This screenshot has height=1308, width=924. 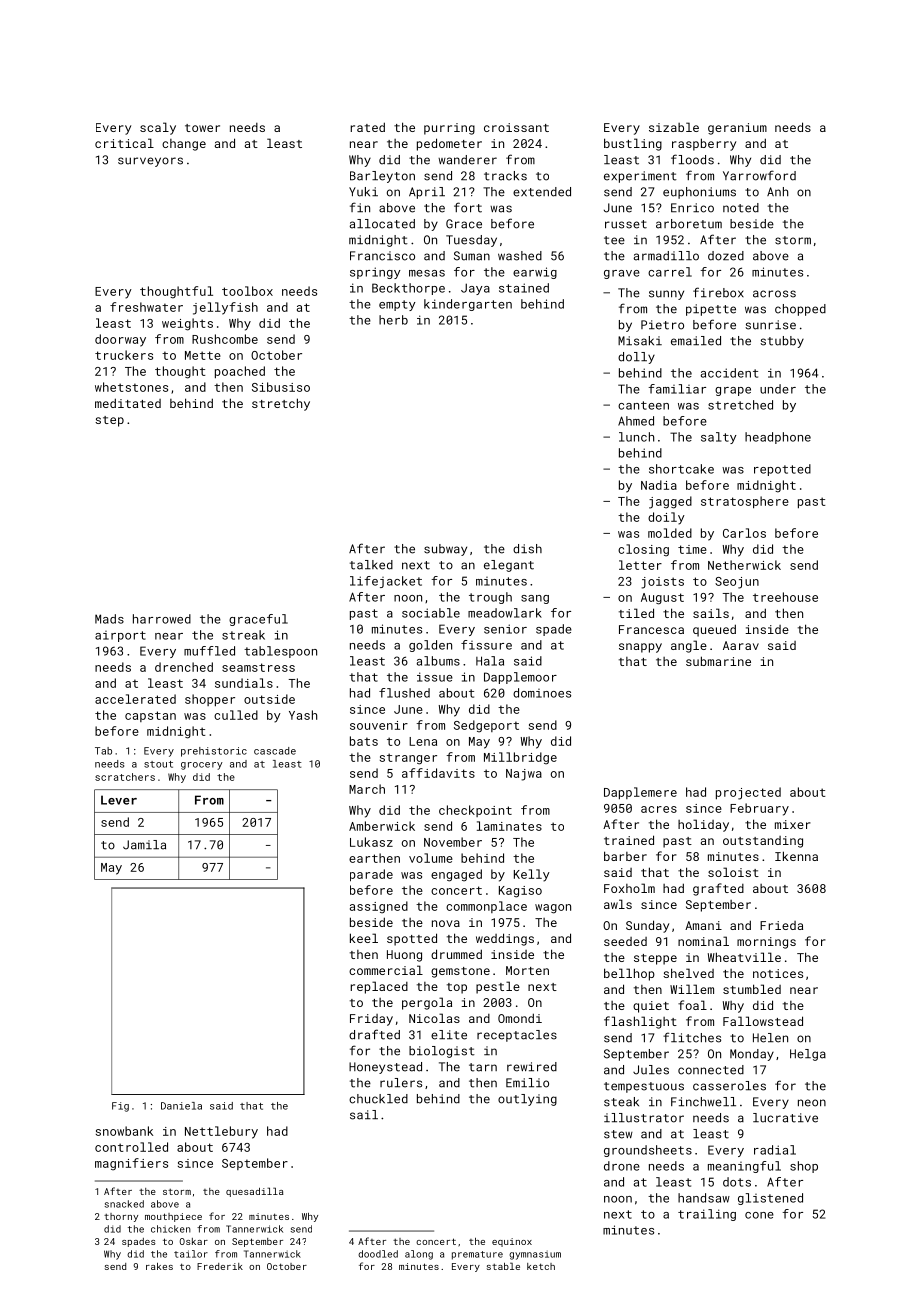 I want to click on croissant, so click(x=516, y=127).
